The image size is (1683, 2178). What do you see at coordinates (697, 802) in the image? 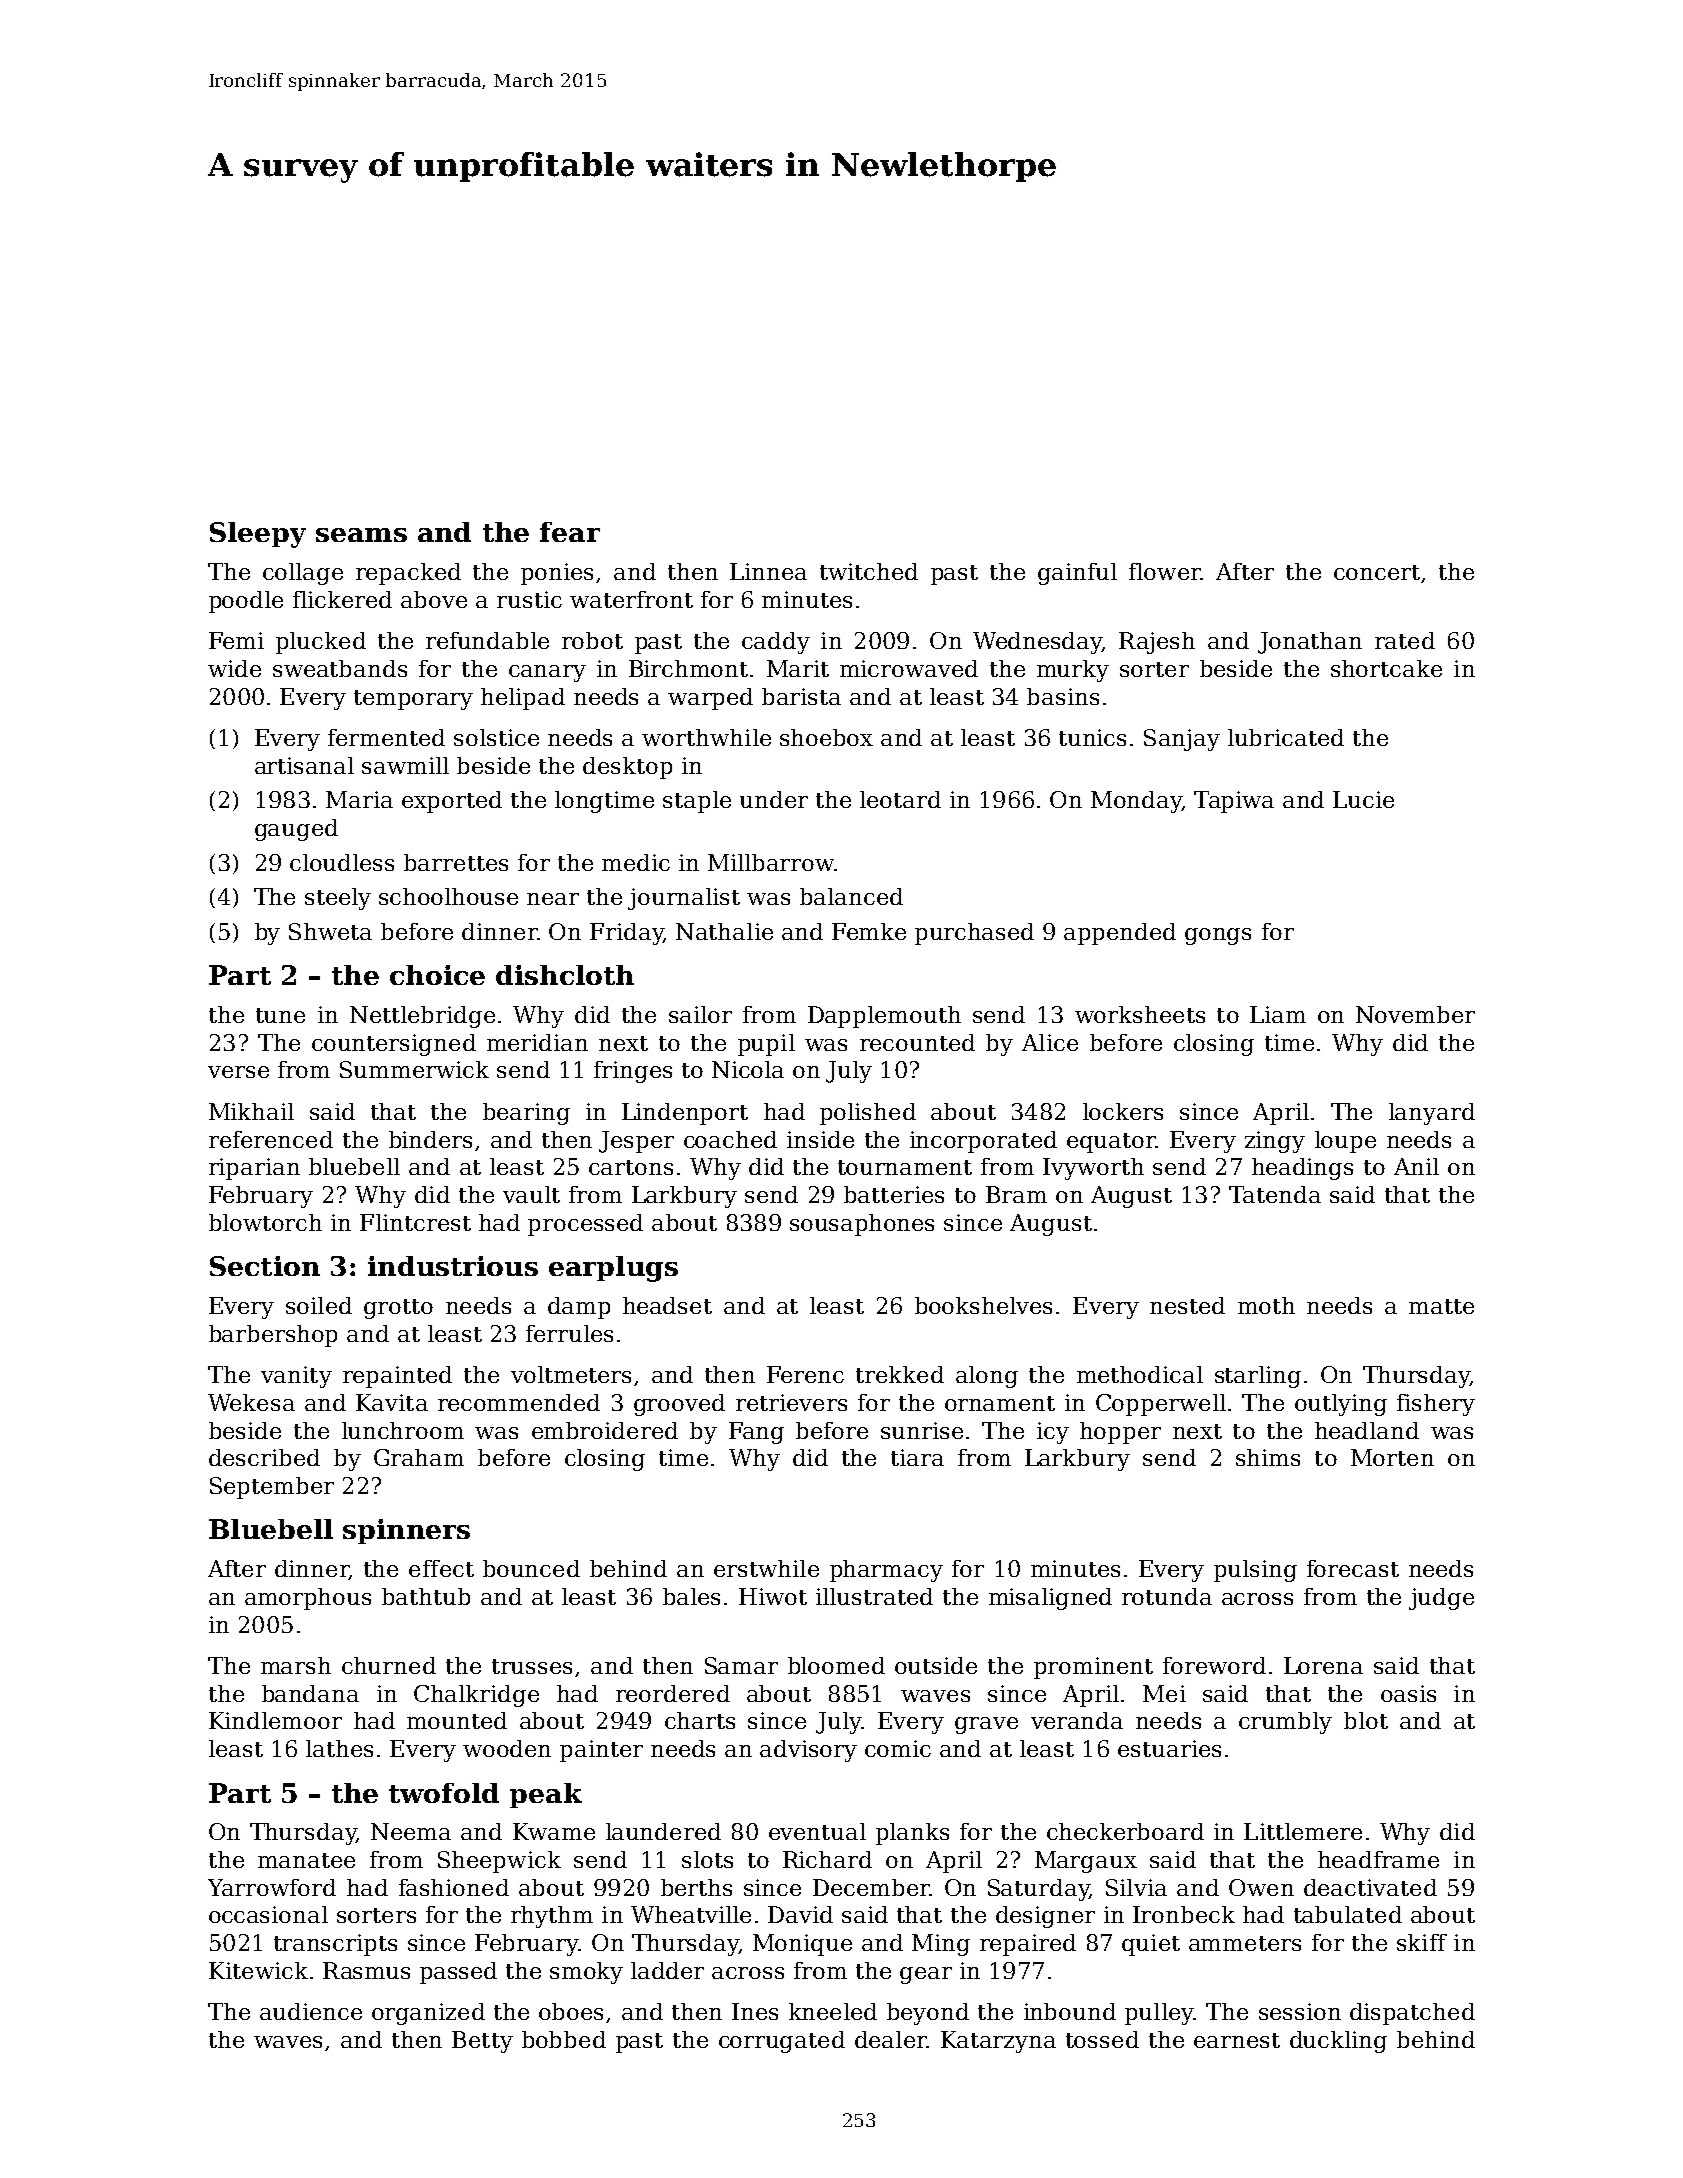
I see `staple` at bounding box center [697, 802].
